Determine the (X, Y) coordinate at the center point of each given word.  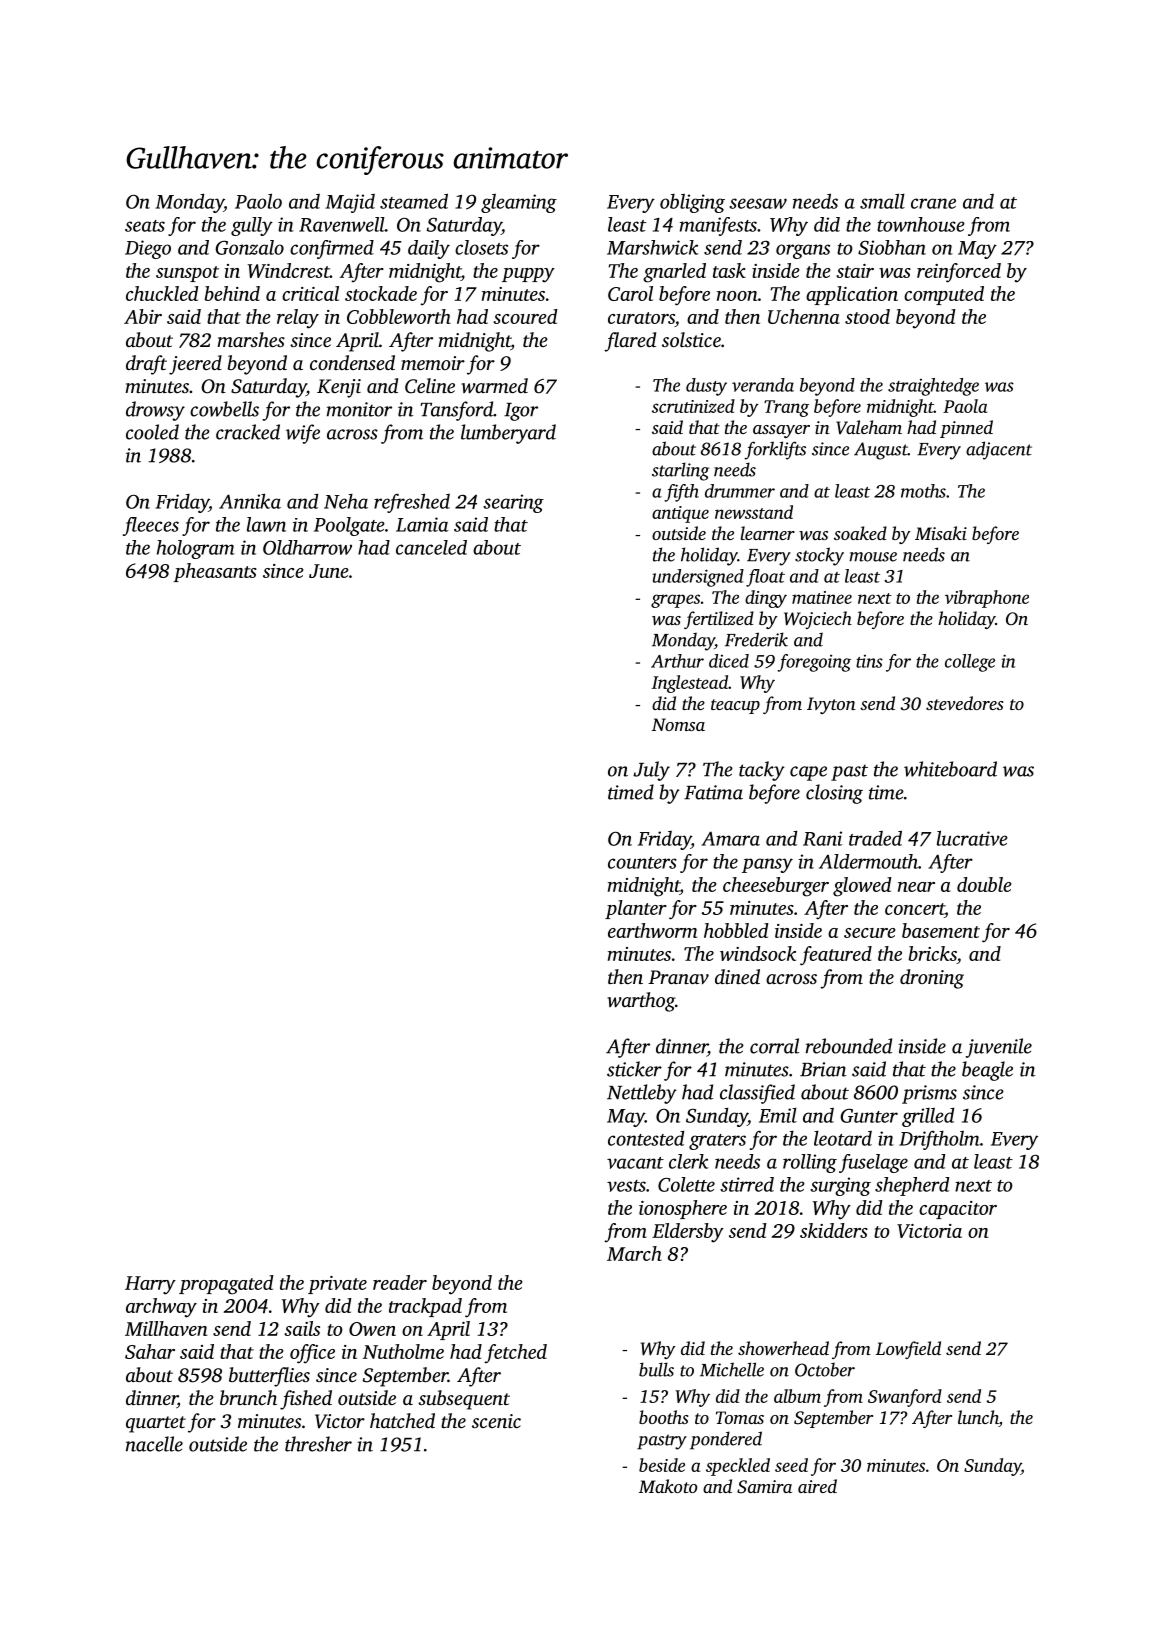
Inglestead (690, 684)
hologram (196, 549)
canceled (431, 547)
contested (646, 1138)
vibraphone (987, 599)
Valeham (869, 427)
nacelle (154, 1444)
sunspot (187, 274)
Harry (150, 1285)
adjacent (999, 450)
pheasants (215, 572)
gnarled (674, 273)
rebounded (849, 1046)
